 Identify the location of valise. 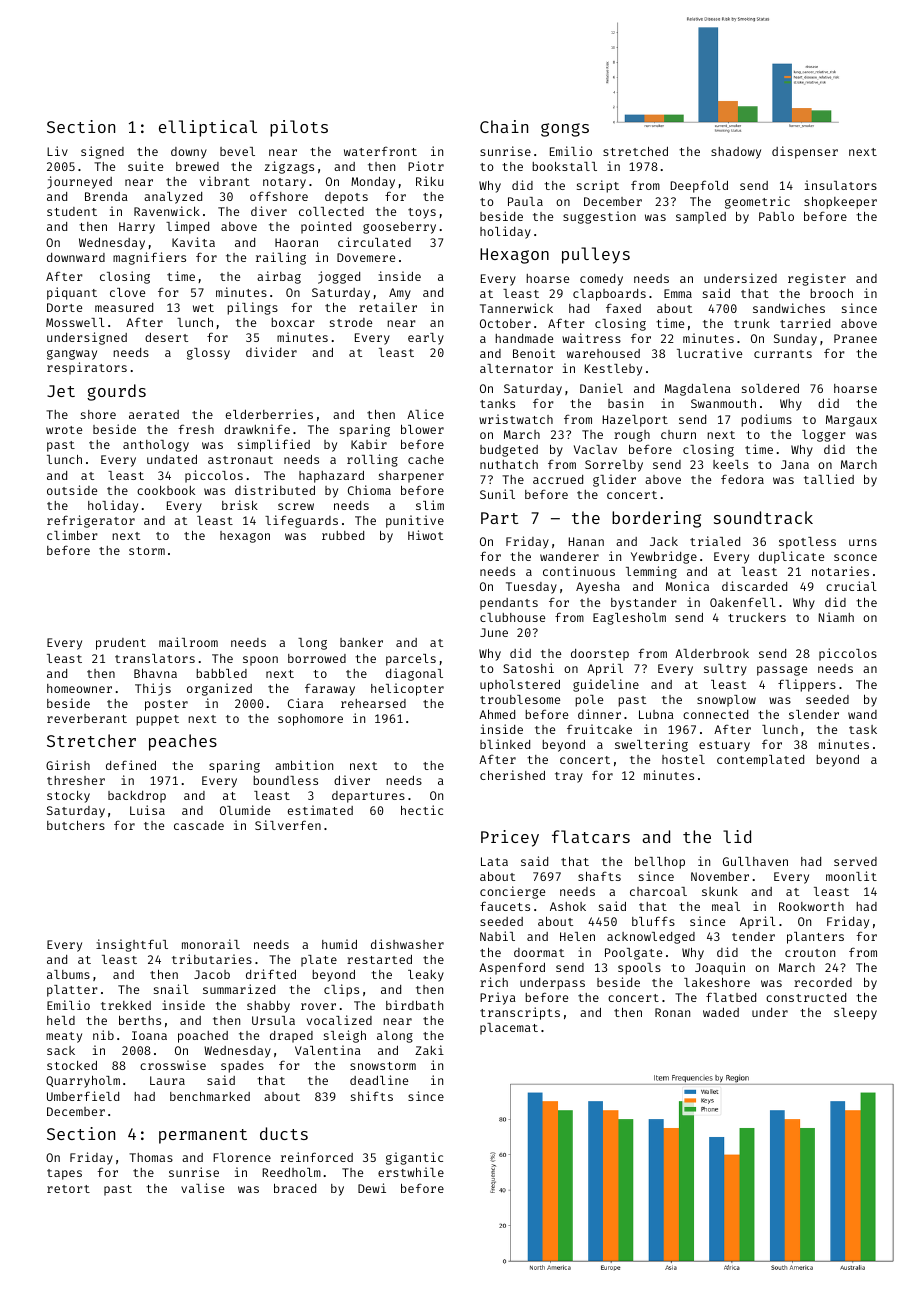
(202, 1188).
